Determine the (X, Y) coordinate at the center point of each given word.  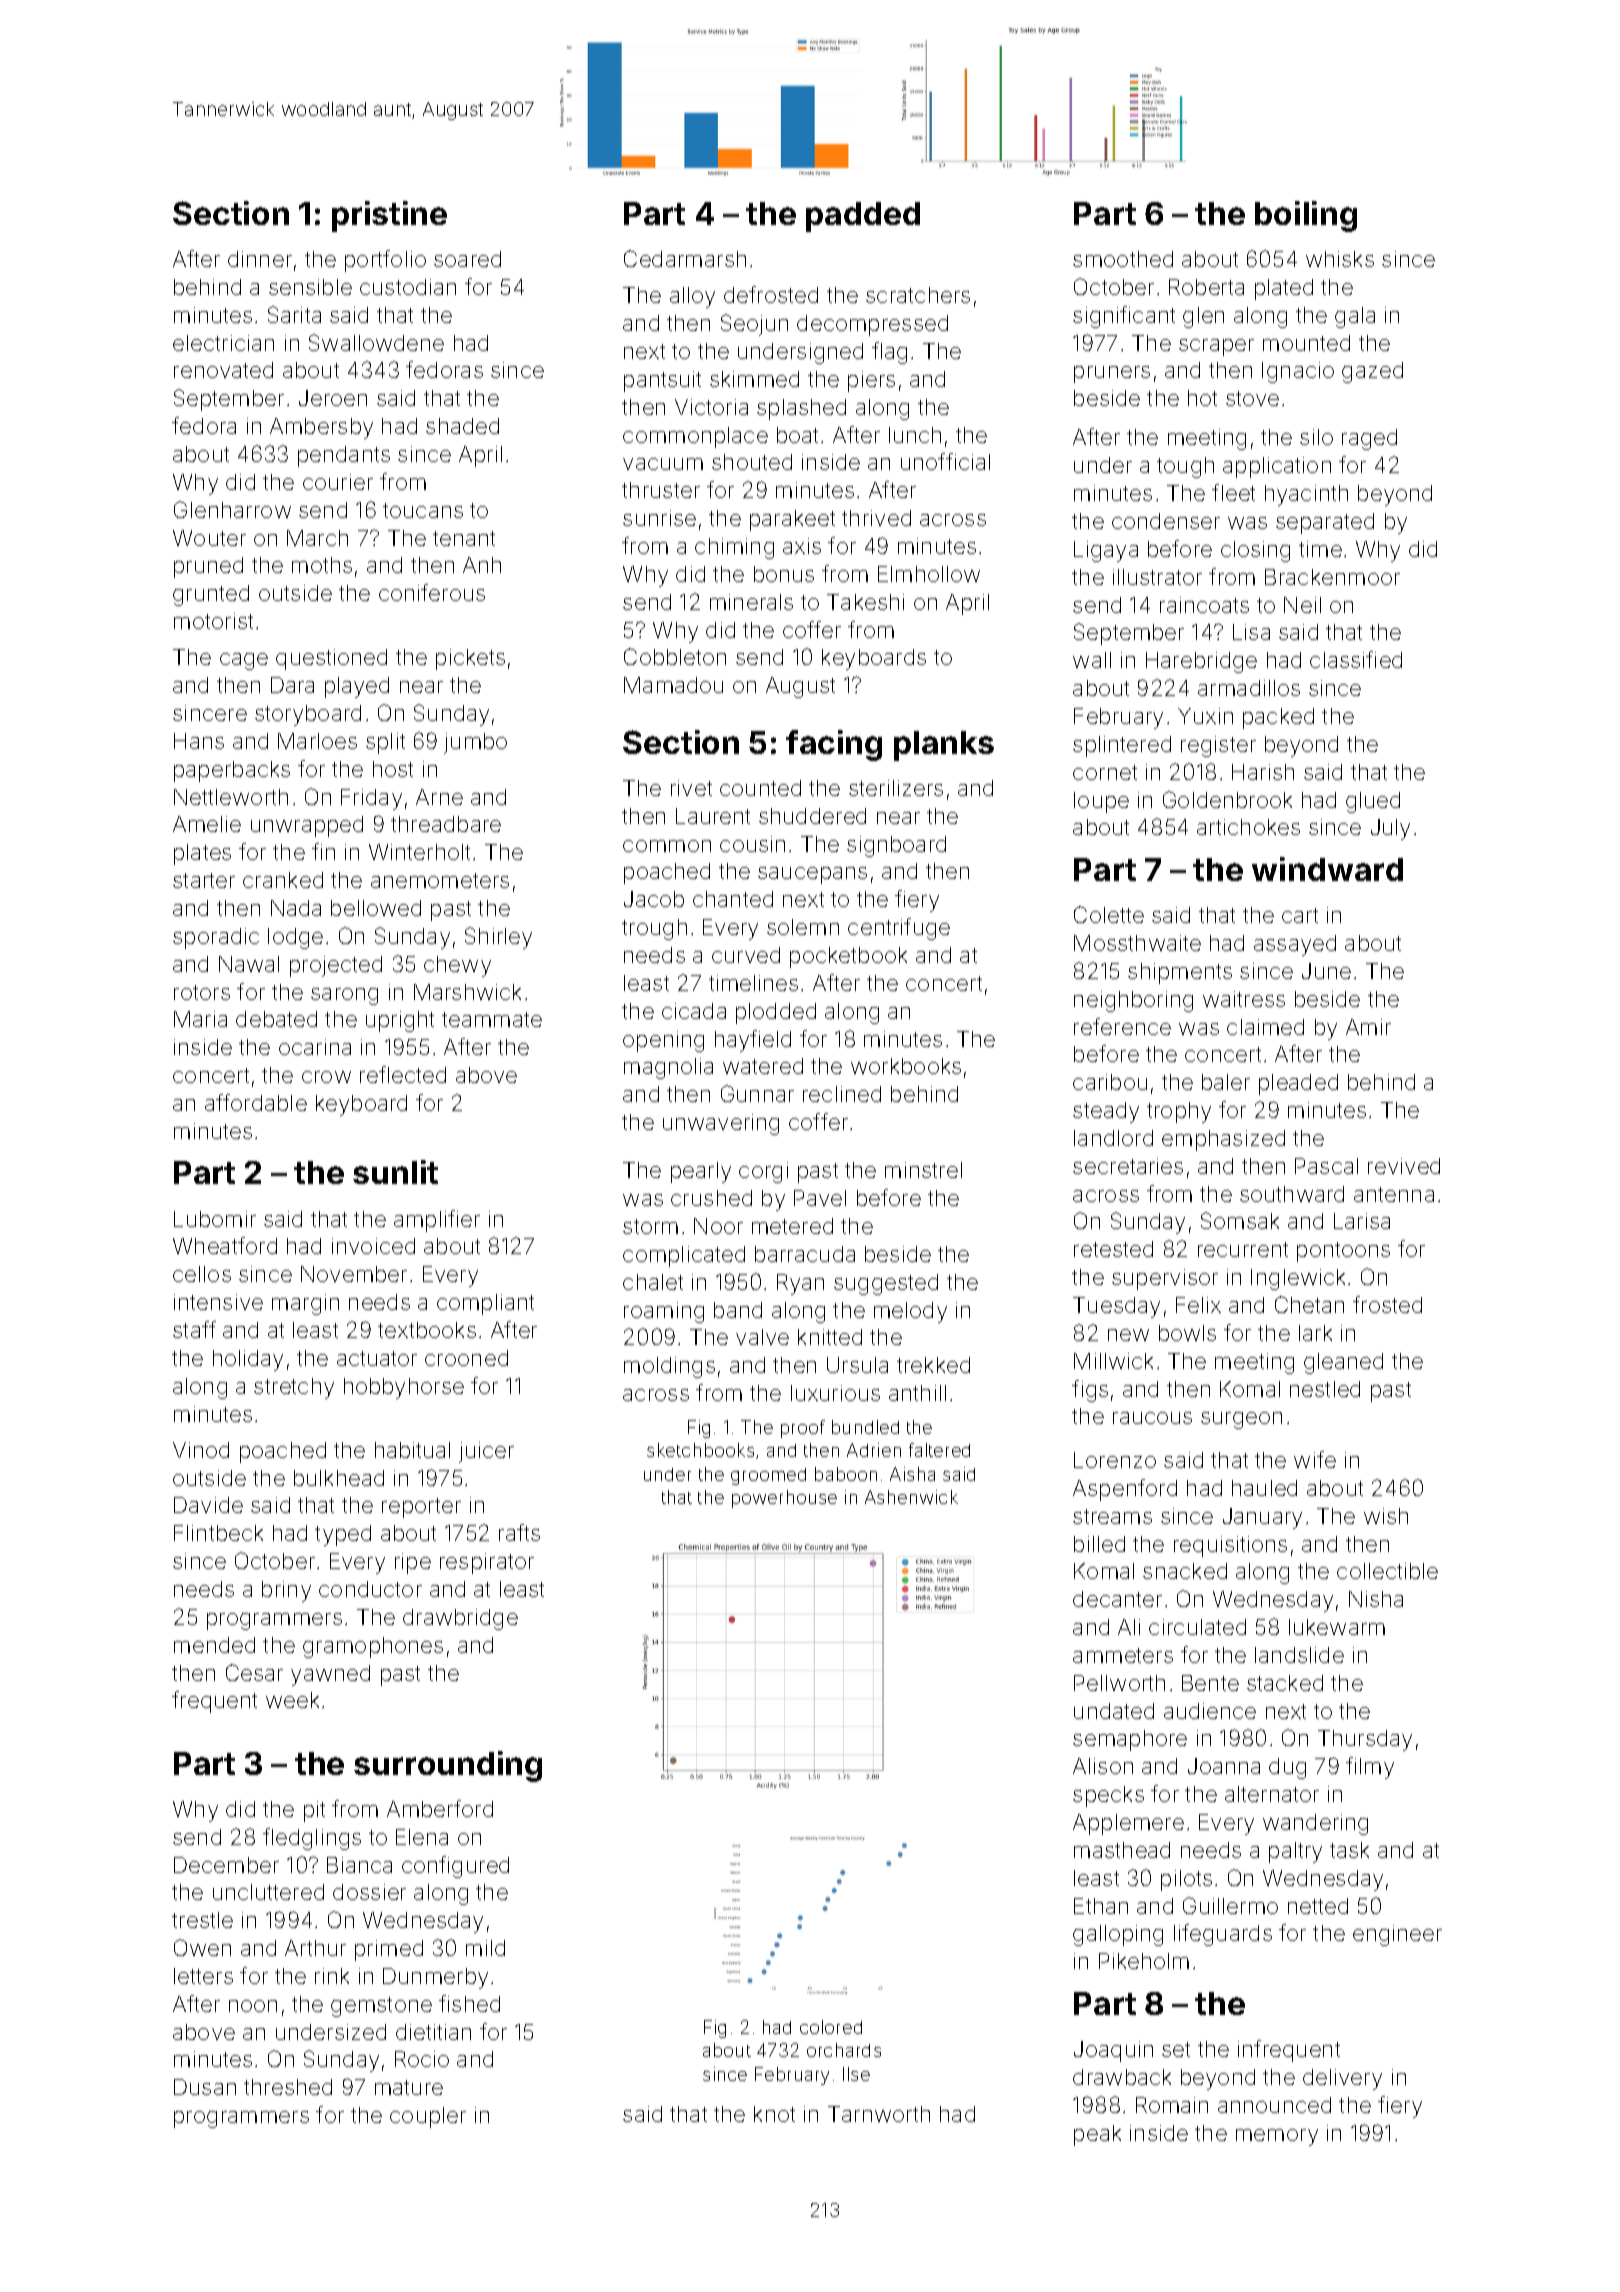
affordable (256, 1102)
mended (214, 1645)
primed (389, 1950)
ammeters (1123, 1655)
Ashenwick (911, 1497)
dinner (260, 259)
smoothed (1123, 259)
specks (1108, 1796)
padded (863, 217)
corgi (763, 1172)
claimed (1265, 1027)
